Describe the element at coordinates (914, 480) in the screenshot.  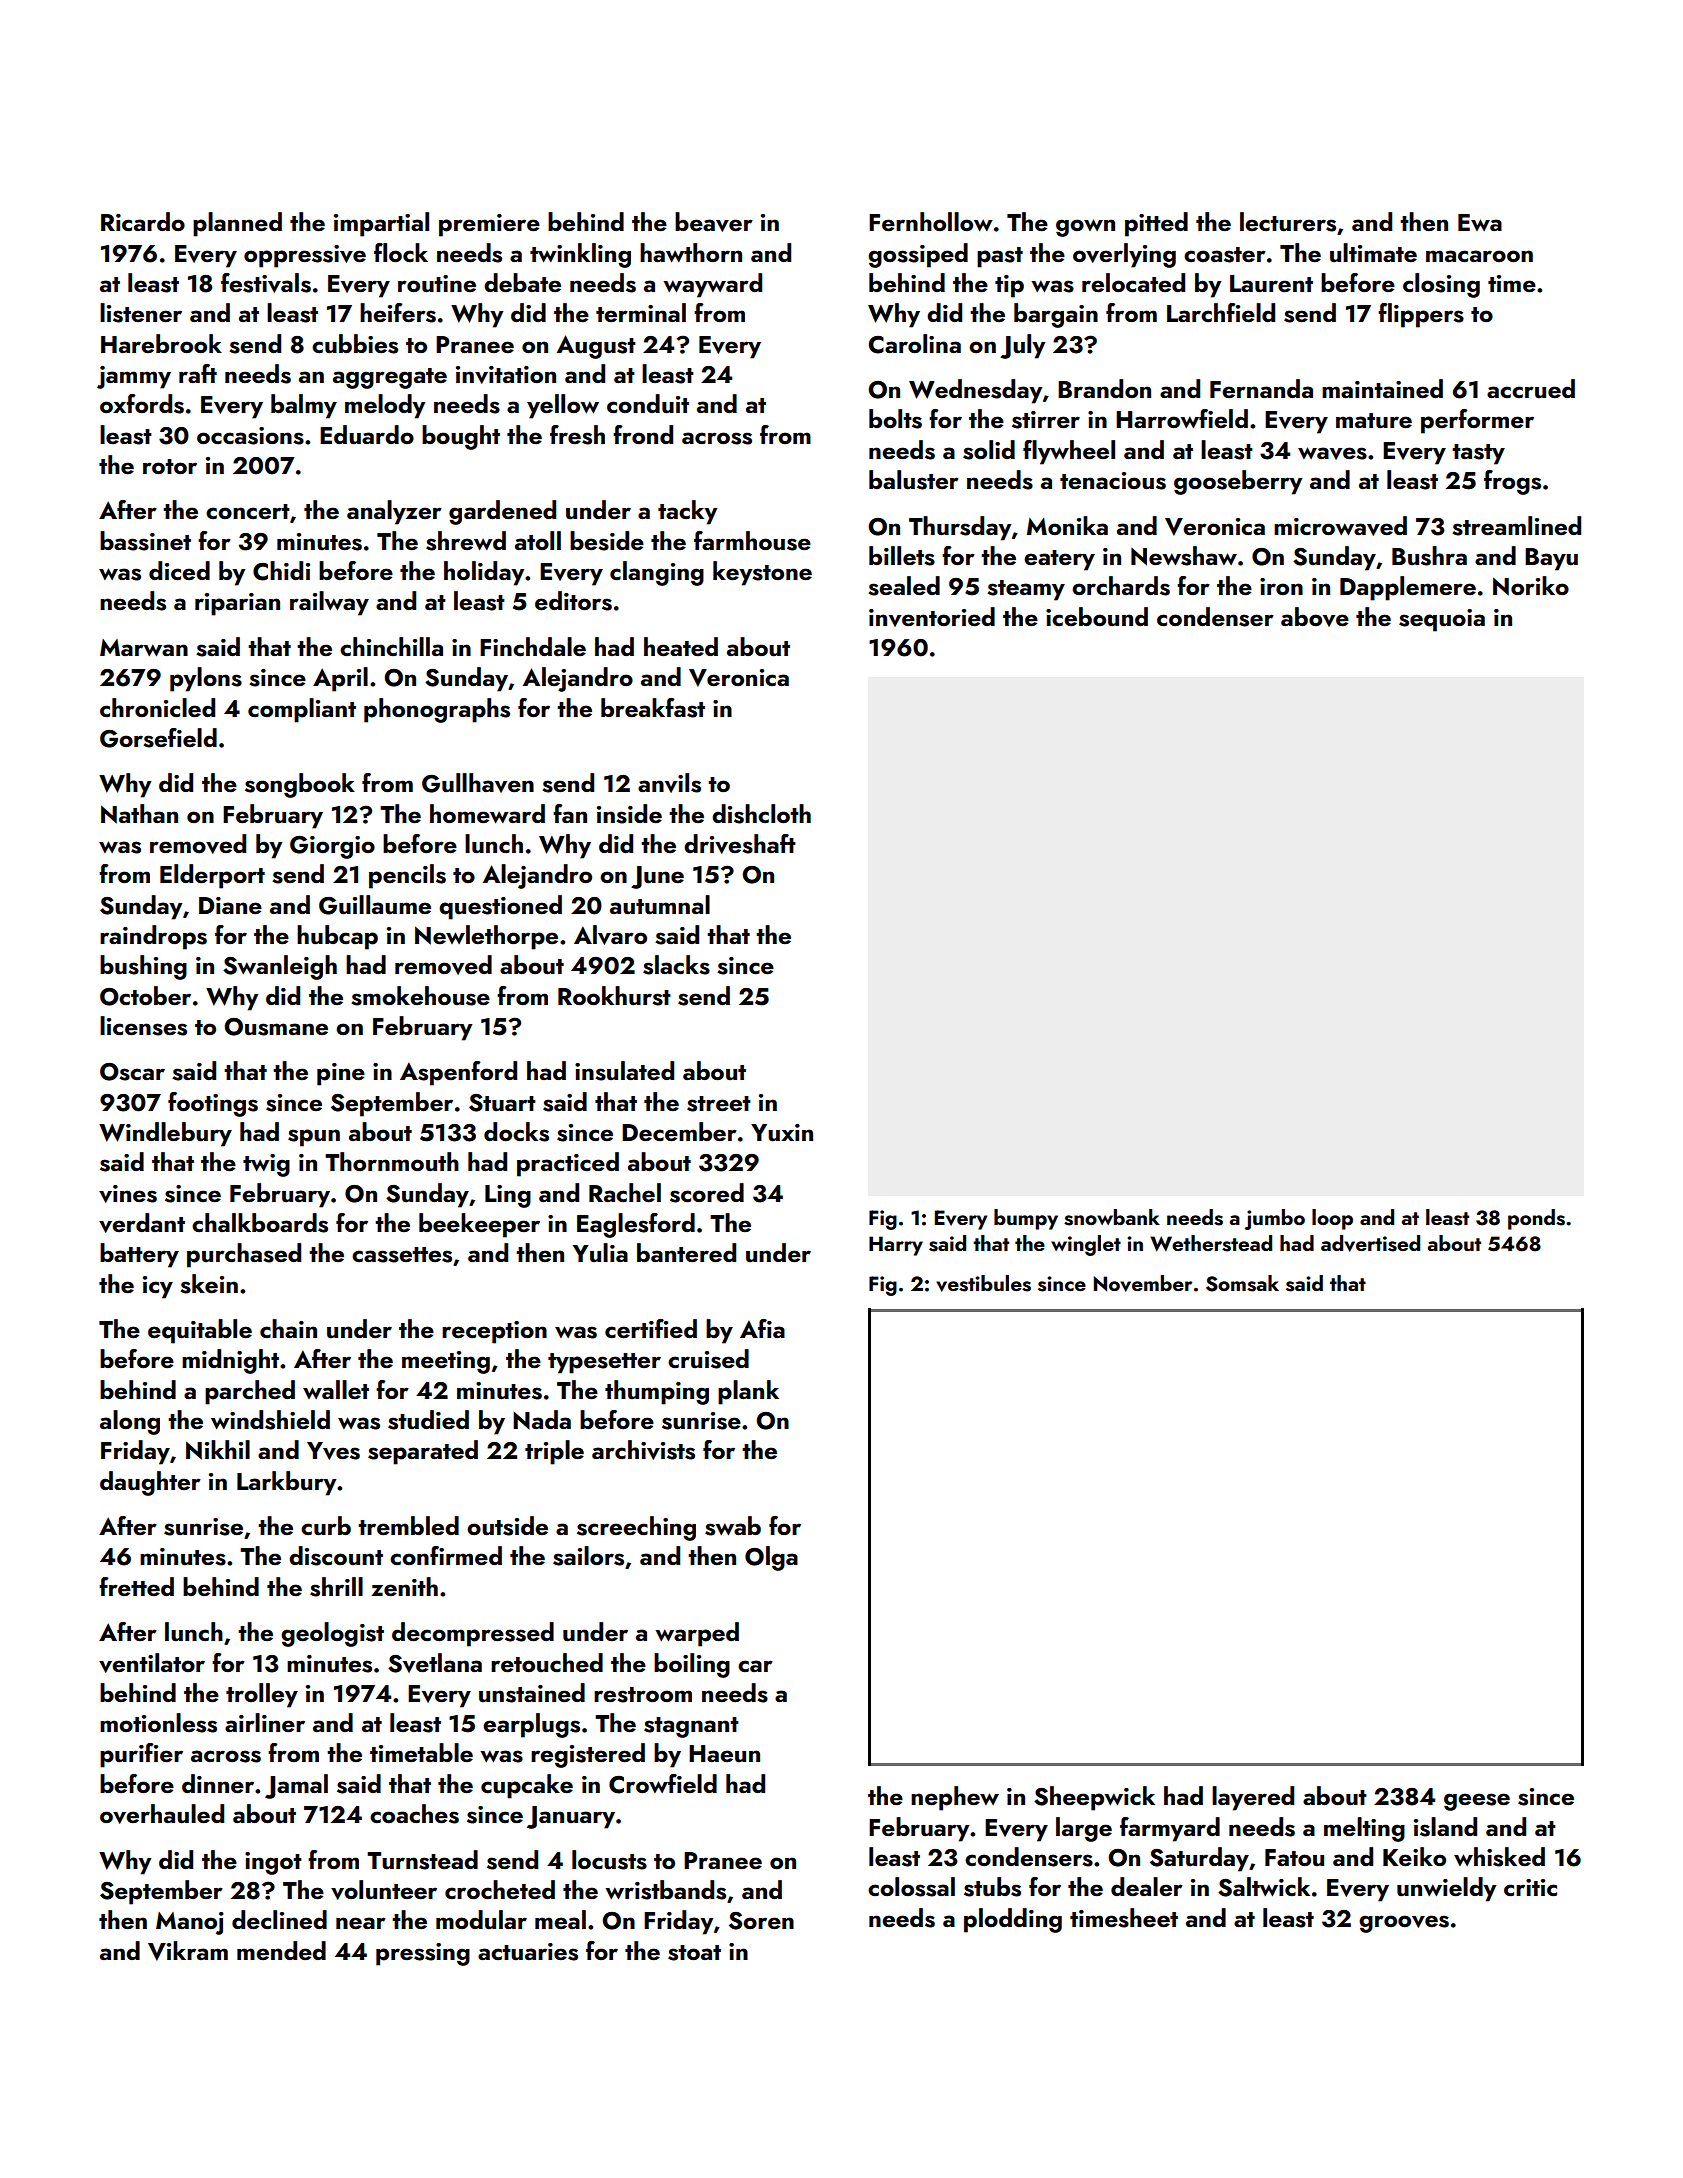
I see `baluster` at that location.
